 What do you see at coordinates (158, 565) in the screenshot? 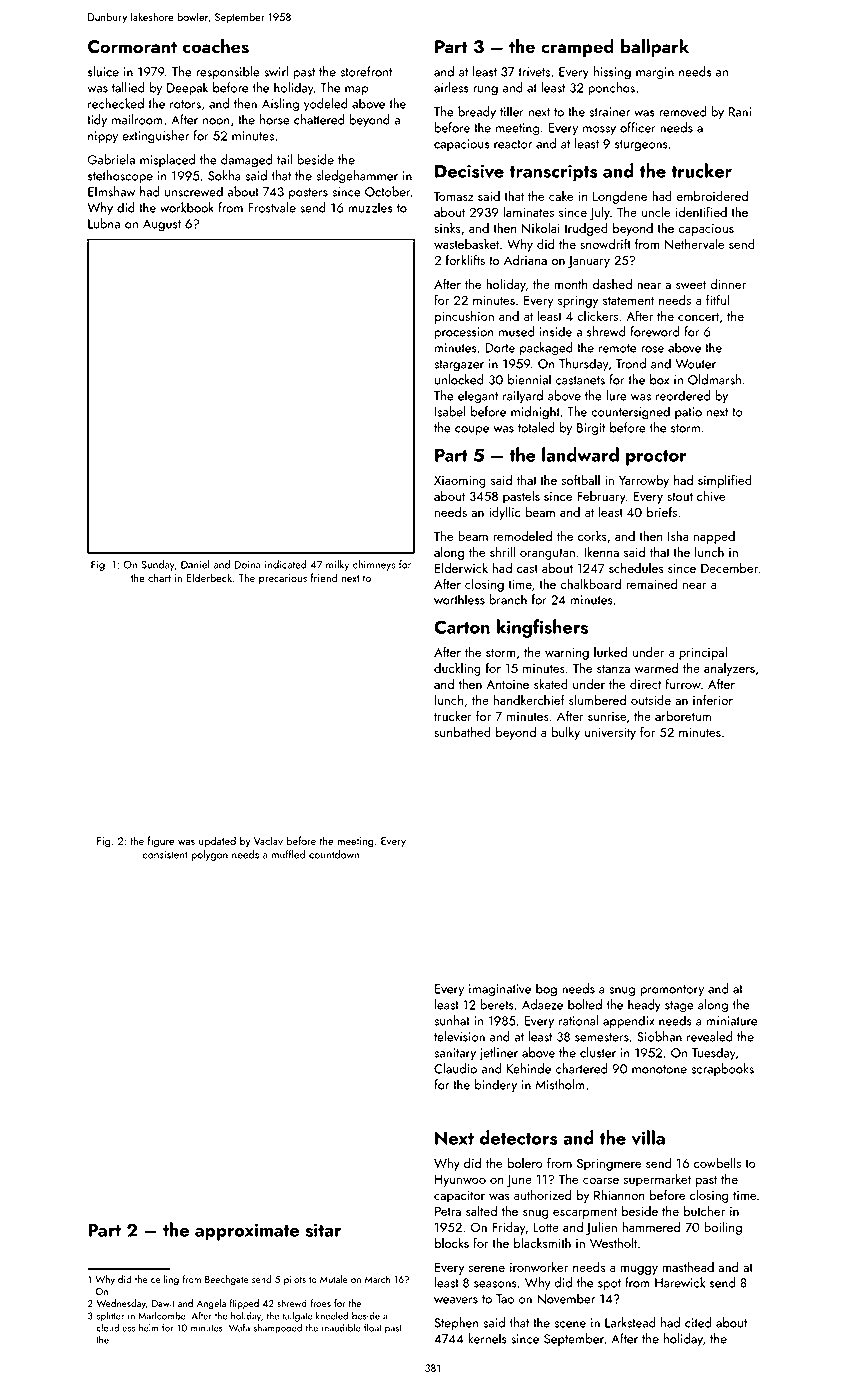
I see `Sunday` at bounding box center [158, 565].
